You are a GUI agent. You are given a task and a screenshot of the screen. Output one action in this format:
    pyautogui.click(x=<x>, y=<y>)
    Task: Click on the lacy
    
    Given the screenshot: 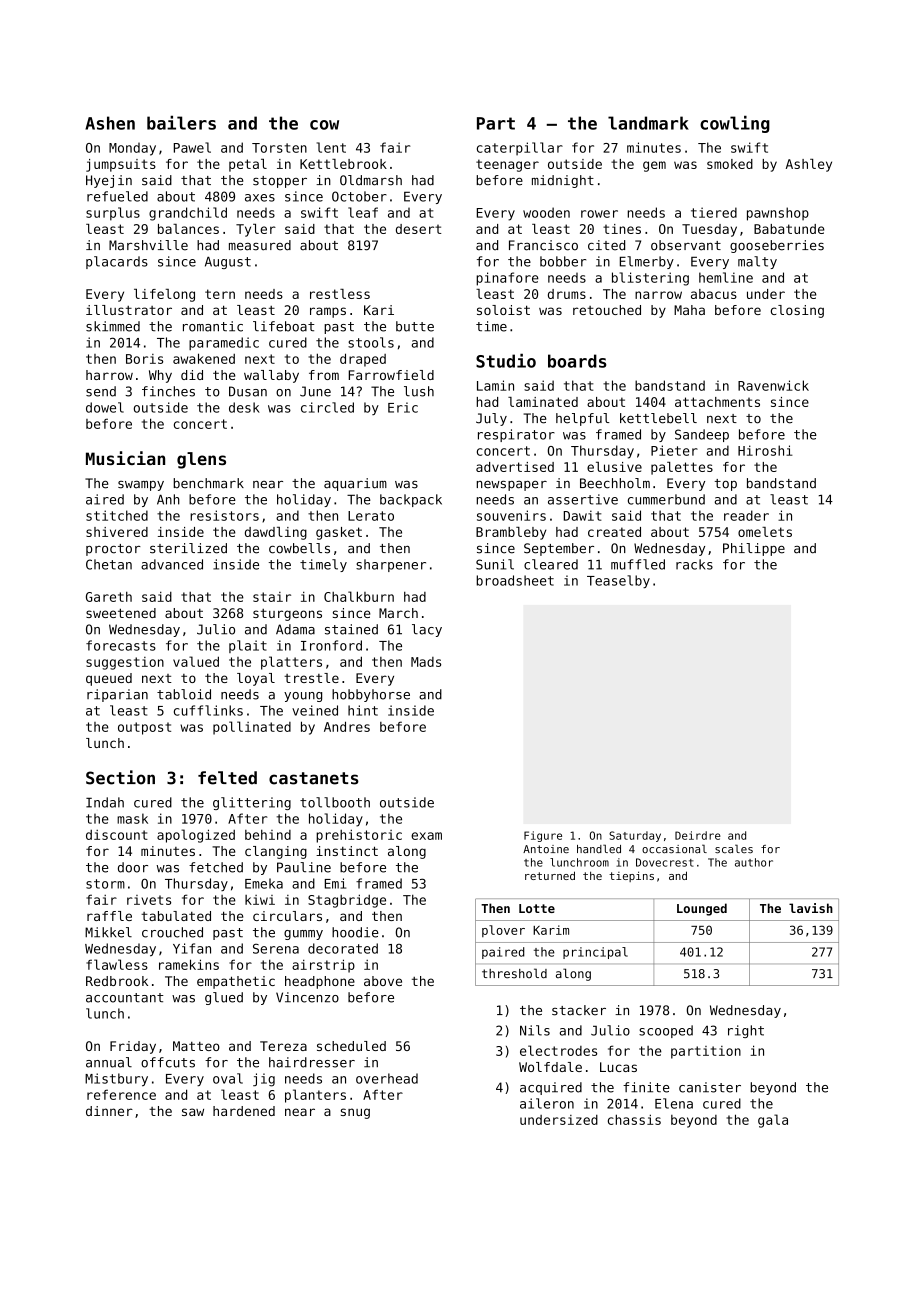 What is the action you would take?
    pyautogui.click(x=427, y=630)
